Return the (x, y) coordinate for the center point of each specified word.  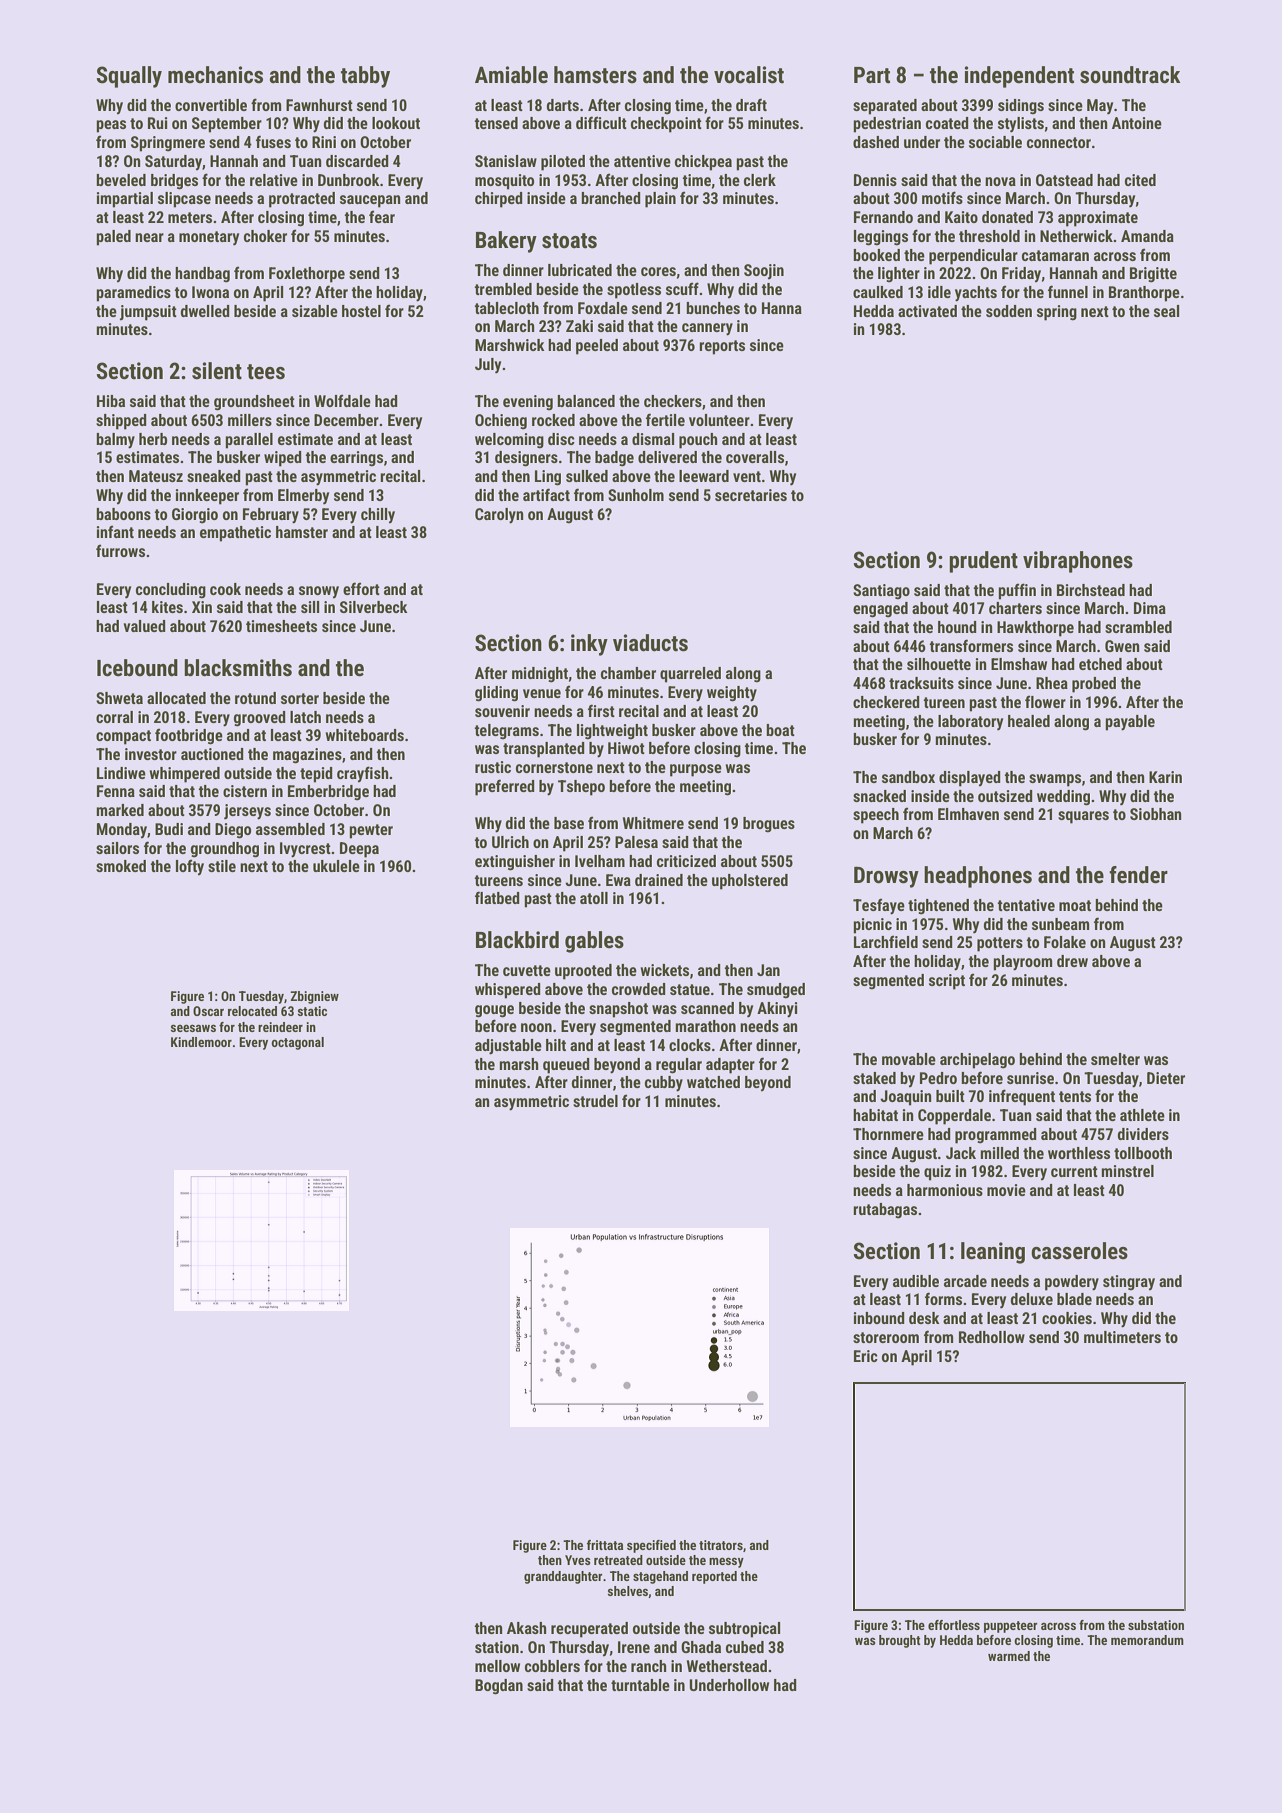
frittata (605, 1545)
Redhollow (992, 1337)
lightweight (612, 732)
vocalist (749, 75)
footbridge (189, 736)
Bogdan (499, 1687)
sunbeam (1060, 924)
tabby (365, 77)
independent (1019, 77)
